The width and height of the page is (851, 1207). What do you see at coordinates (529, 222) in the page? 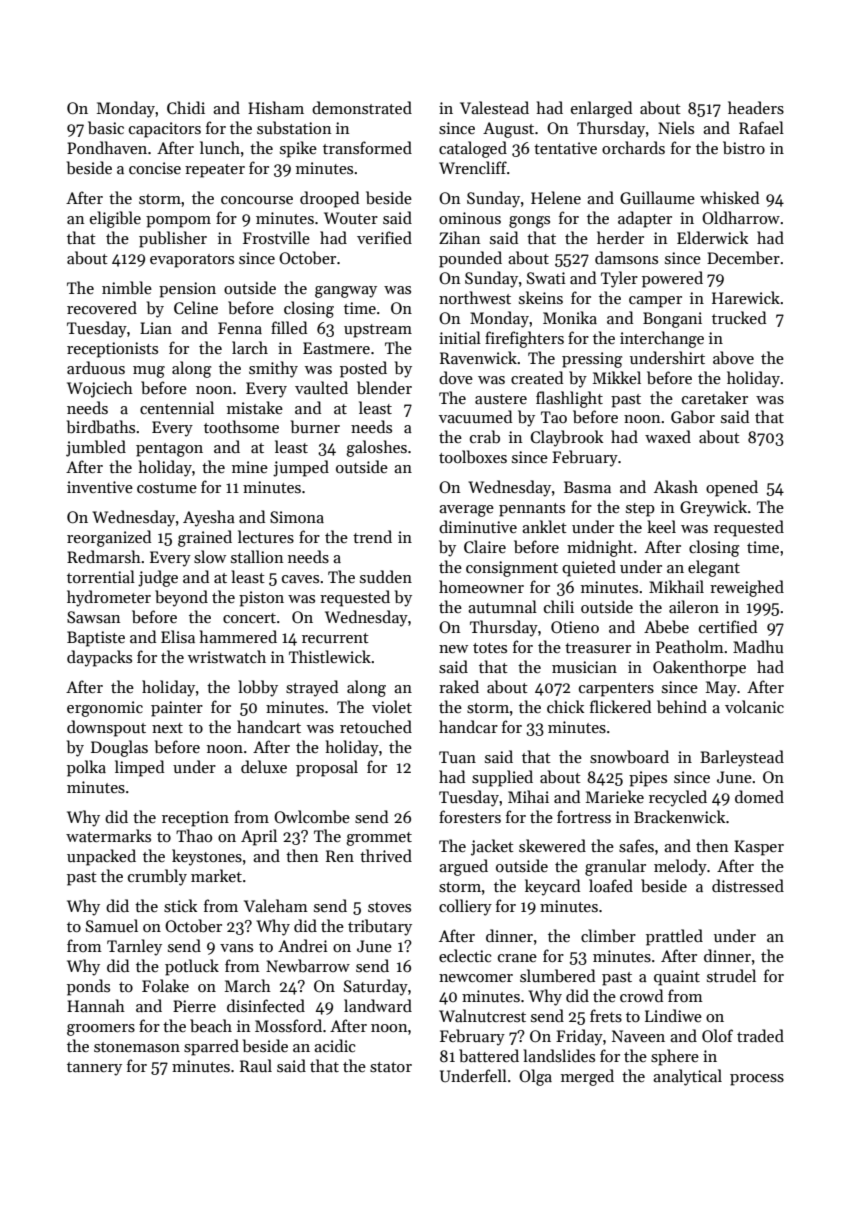
I see `gongs` at bounding box center [529, 222].
